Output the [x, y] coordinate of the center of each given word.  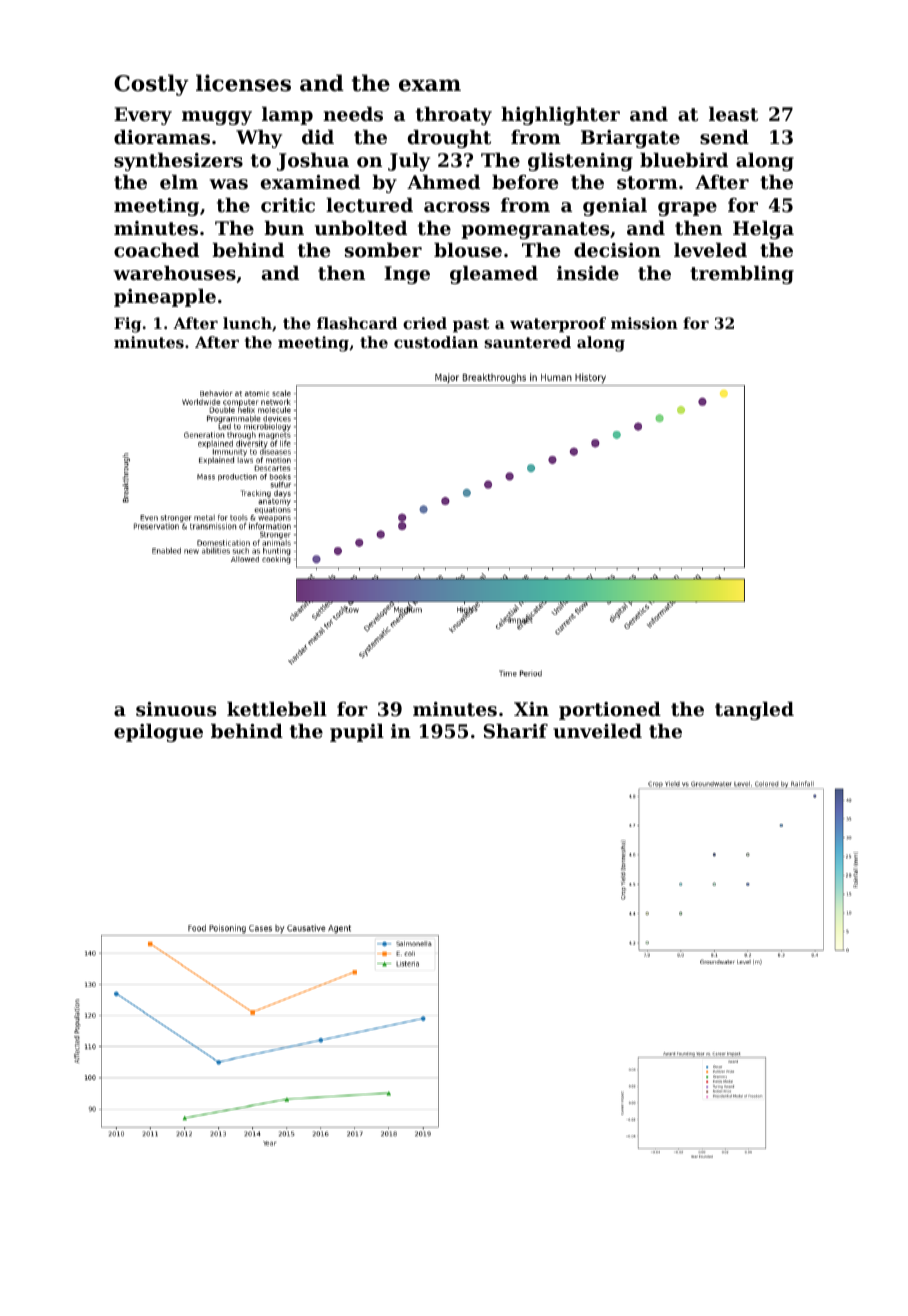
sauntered [527, 342]
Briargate [630, 139]
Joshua [313, 162]
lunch [247, 323]
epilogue [158, 733]
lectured [369, 205]
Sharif [516, 731]
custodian [436, 342]
